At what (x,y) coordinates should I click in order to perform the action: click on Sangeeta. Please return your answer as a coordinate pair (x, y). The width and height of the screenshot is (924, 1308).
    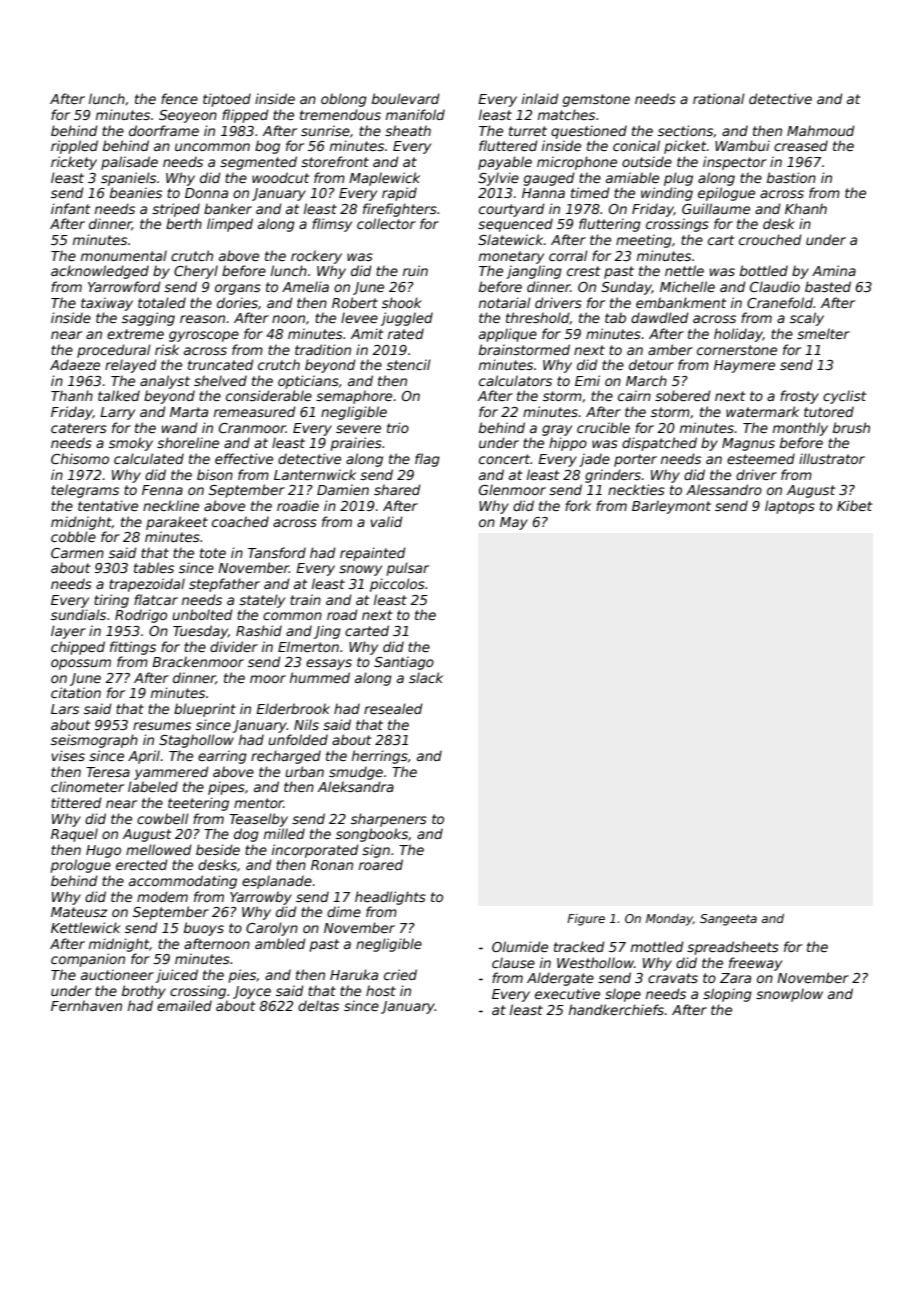
    Looking at the image, I should click on (728, 920).
